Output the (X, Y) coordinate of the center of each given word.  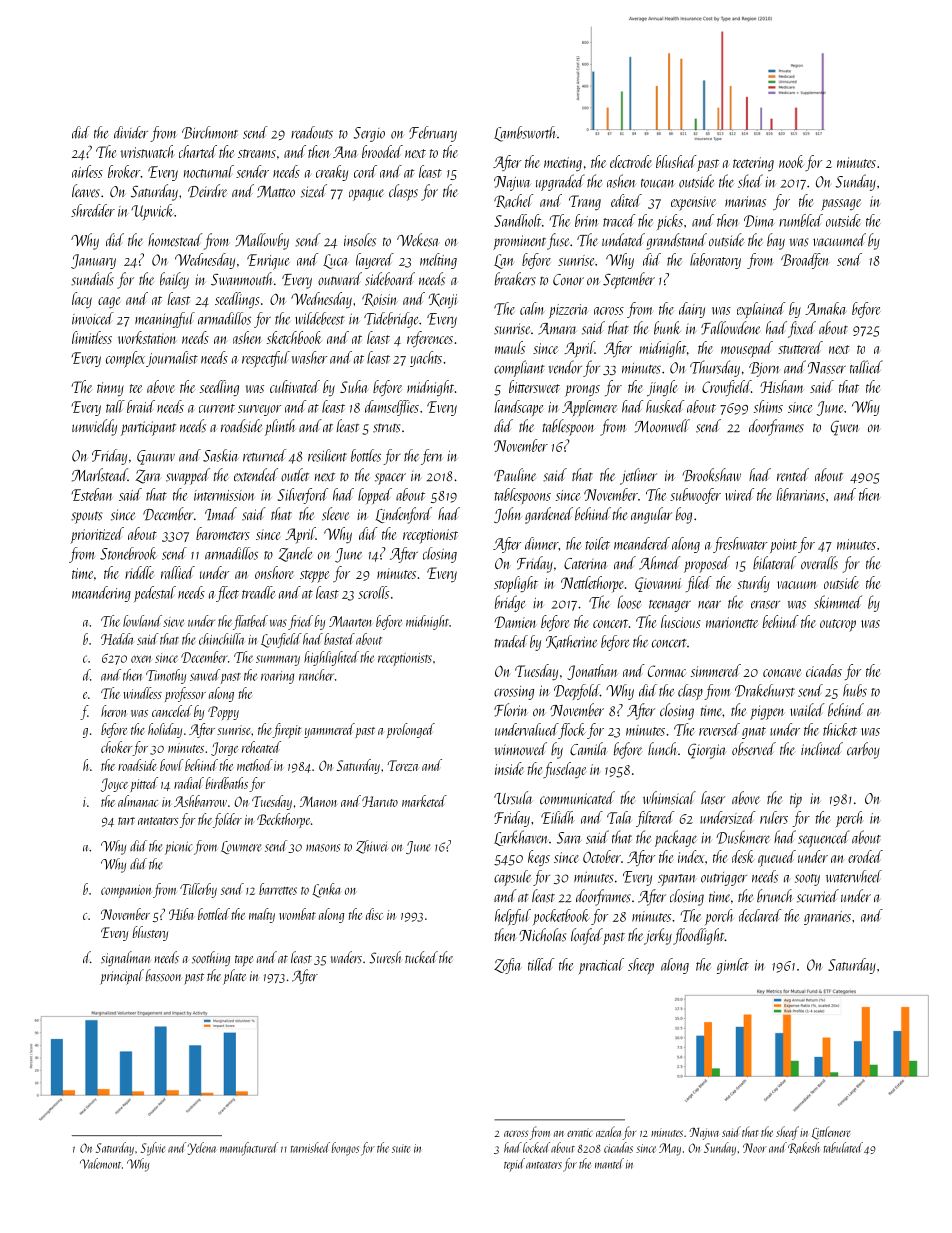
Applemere (589, 408)
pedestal (155, 594)
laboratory (715, 261)
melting (438, 261)
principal (122, 977)
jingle (662, 388)
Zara (148, 477)
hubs (855, 690)
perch (850, 819)
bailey (174, 280)
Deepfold (577, 692)
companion (126, 891)
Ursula (513, 798)
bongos (345, 1149)
